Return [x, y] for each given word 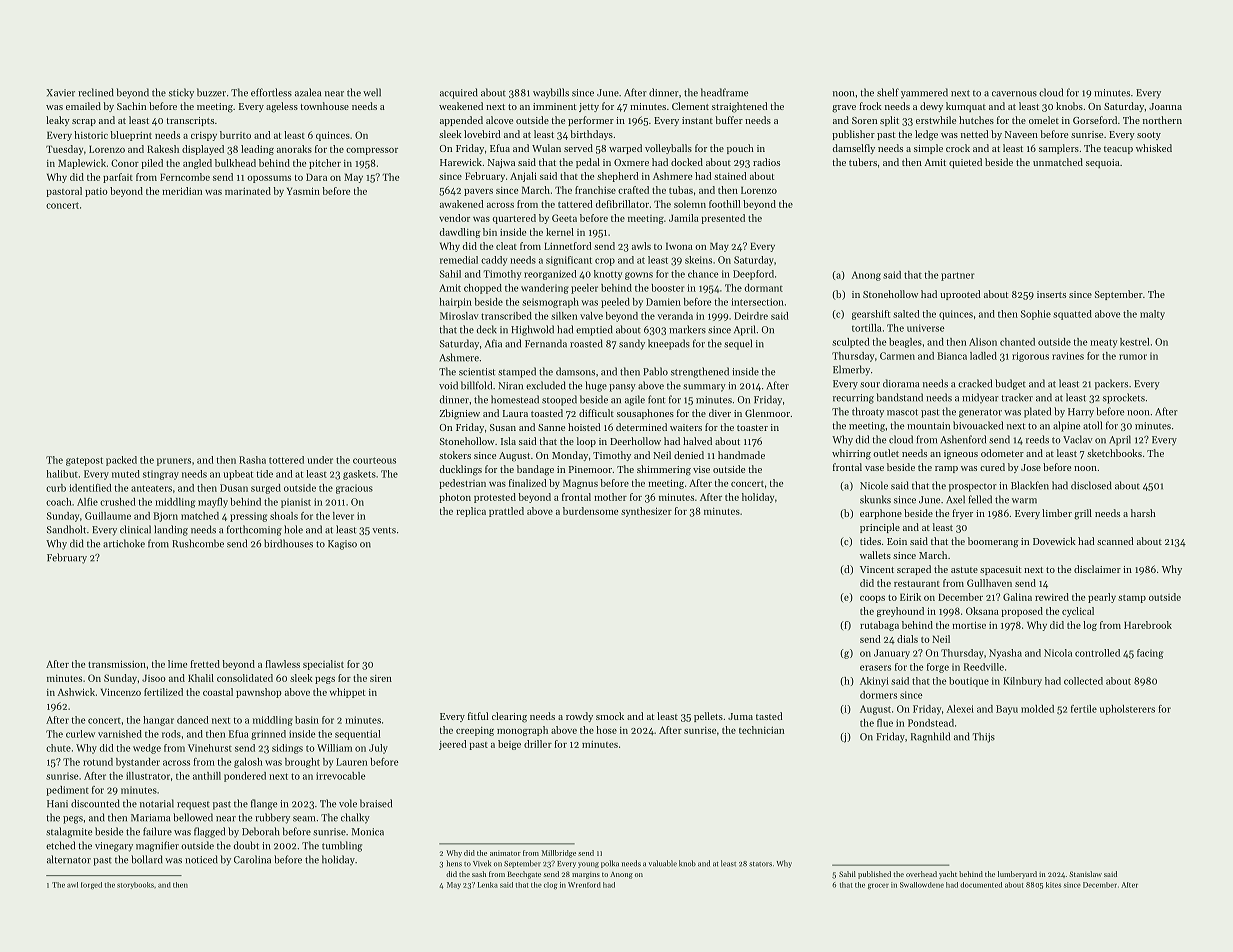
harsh [1143, 513]
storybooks [135, 885]
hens [454, 863]
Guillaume [108, 516]
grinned [268, 735]
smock [610, 716]
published [874, 875]
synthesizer [646, 512]
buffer [729, 120]
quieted [965, 163]
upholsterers [1127, 710]
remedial [459, 260]
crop [605, 262]
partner [958, 276]
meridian [182, 191]
